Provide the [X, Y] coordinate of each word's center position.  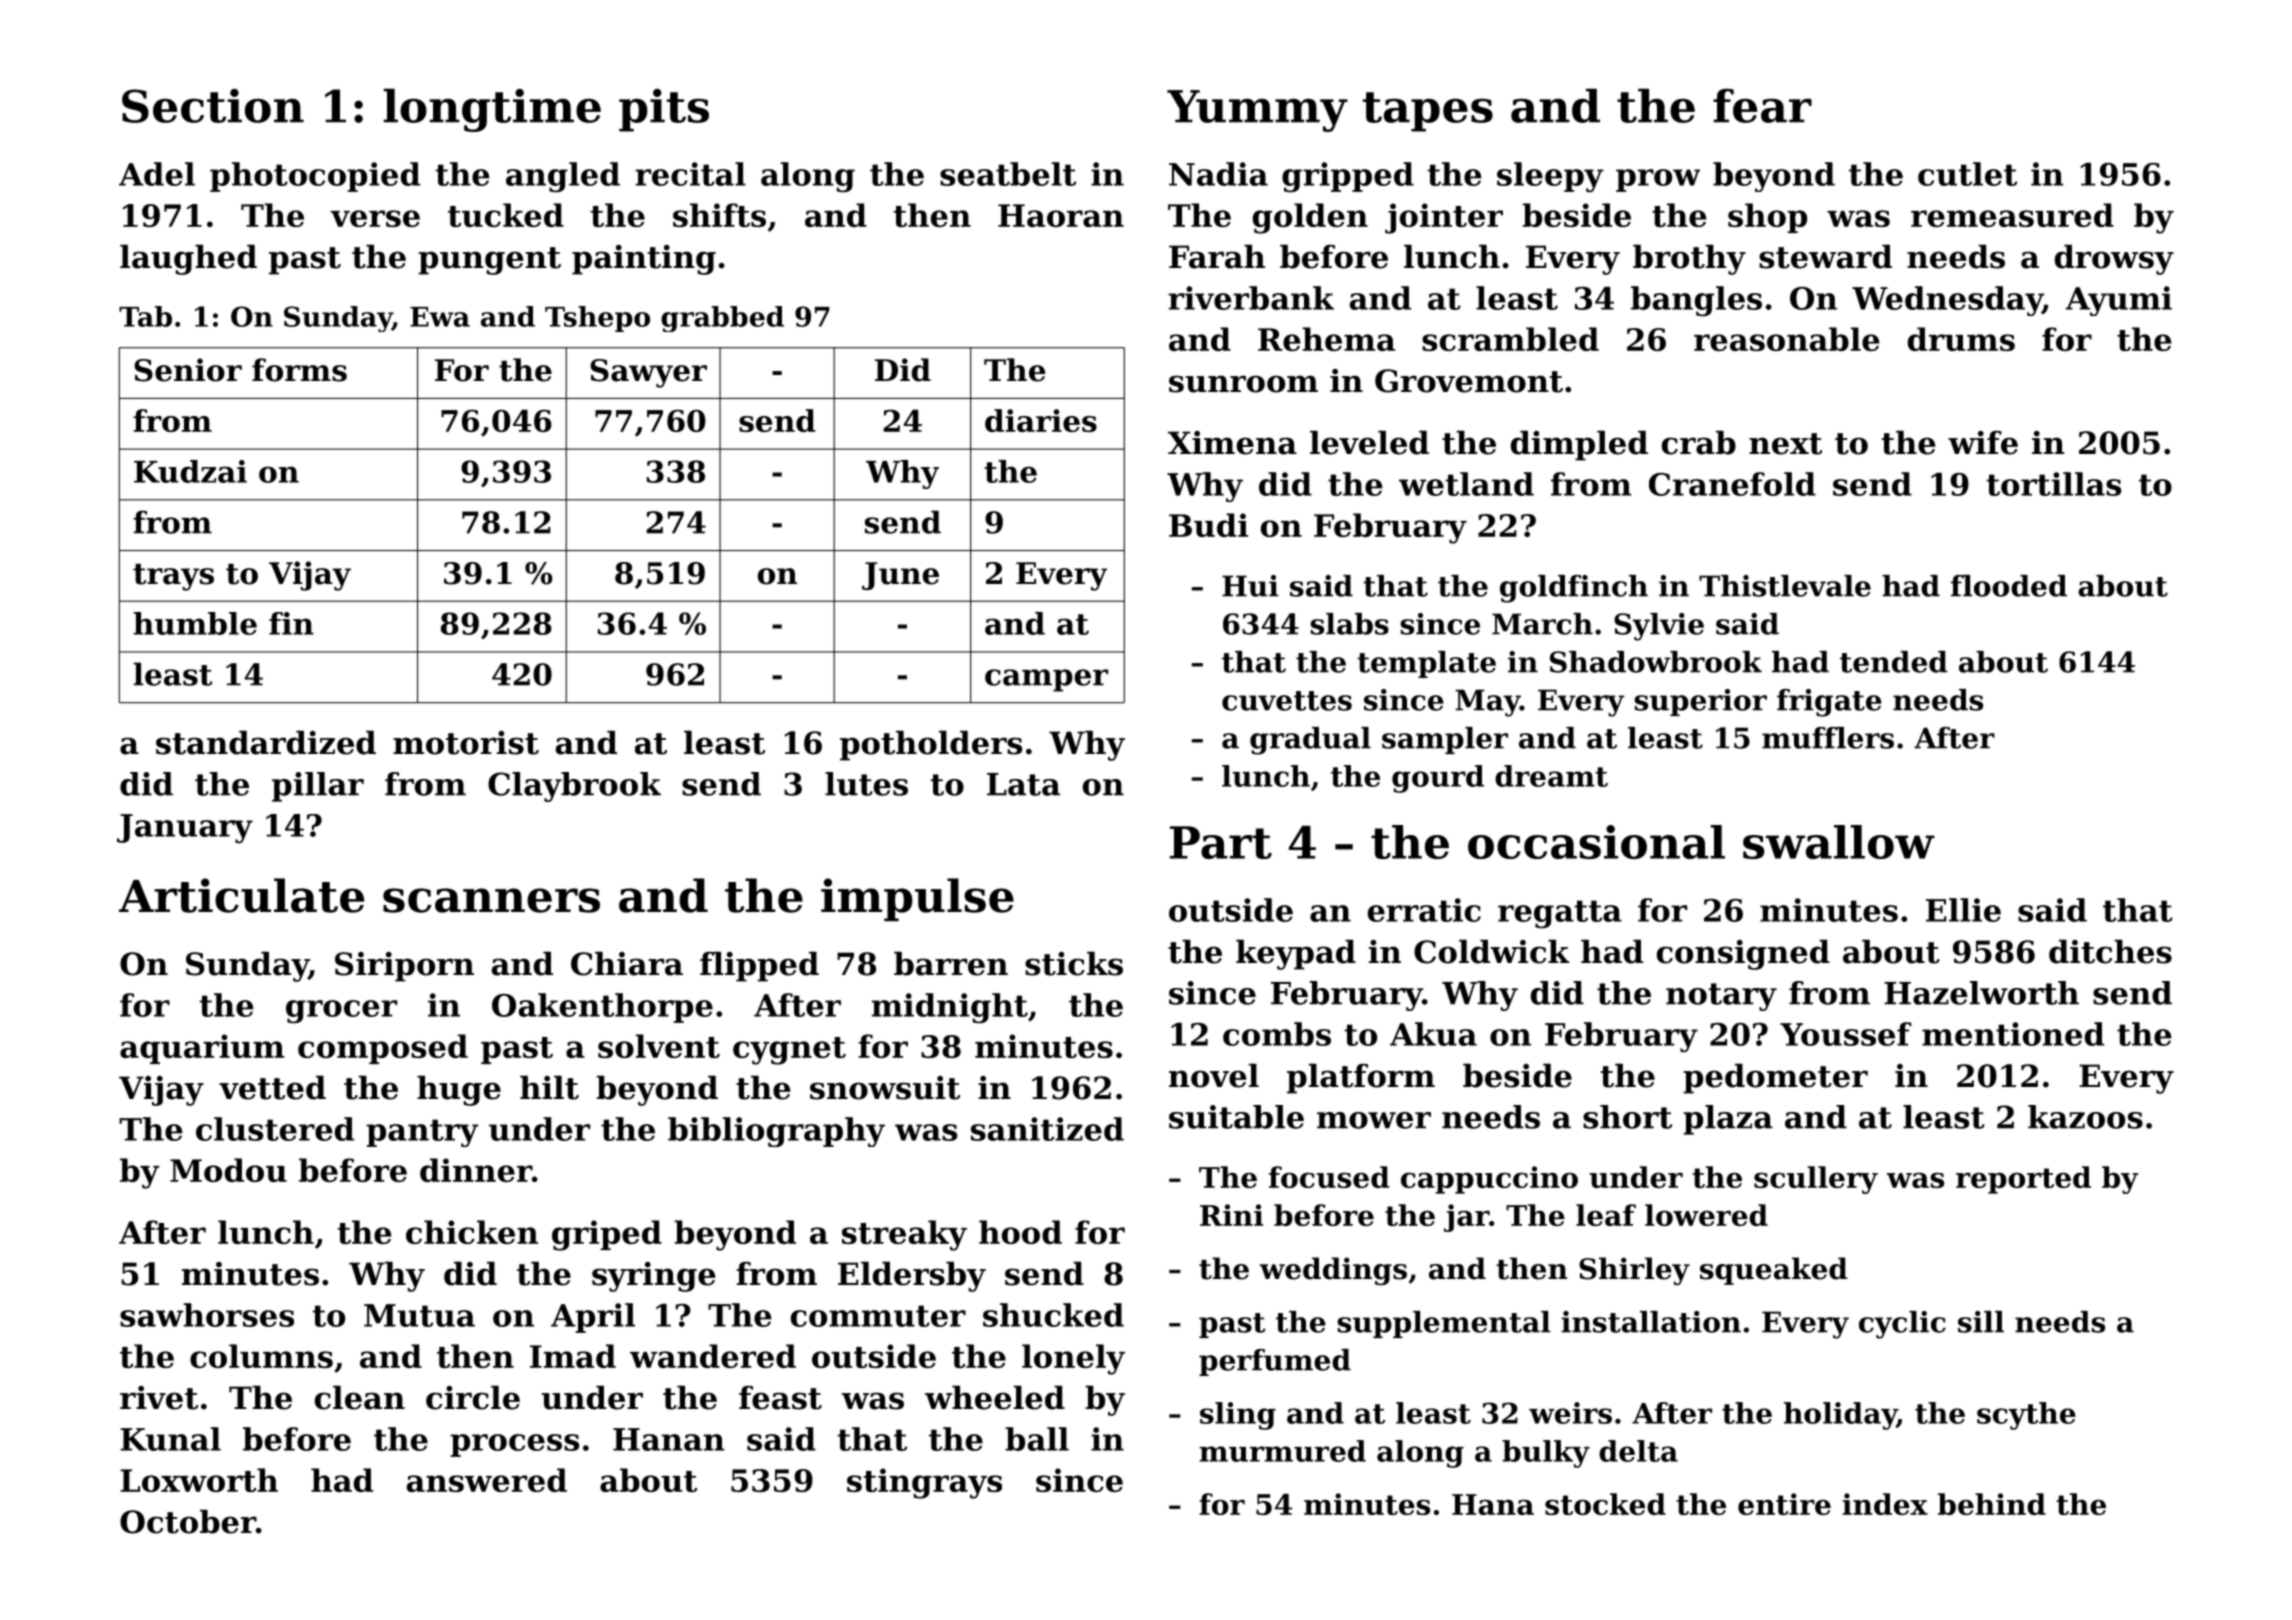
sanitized [1047, 1129]
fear [1762, 106]
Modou [228, 1170]
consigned [1743, 954]
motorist [466, 743]
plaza [1728, 1120]
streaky [904, 1235]
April [593, 1318]
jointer [1444, 218]
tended [1894, 662]
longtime [492, 110]
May [1487, 703]
